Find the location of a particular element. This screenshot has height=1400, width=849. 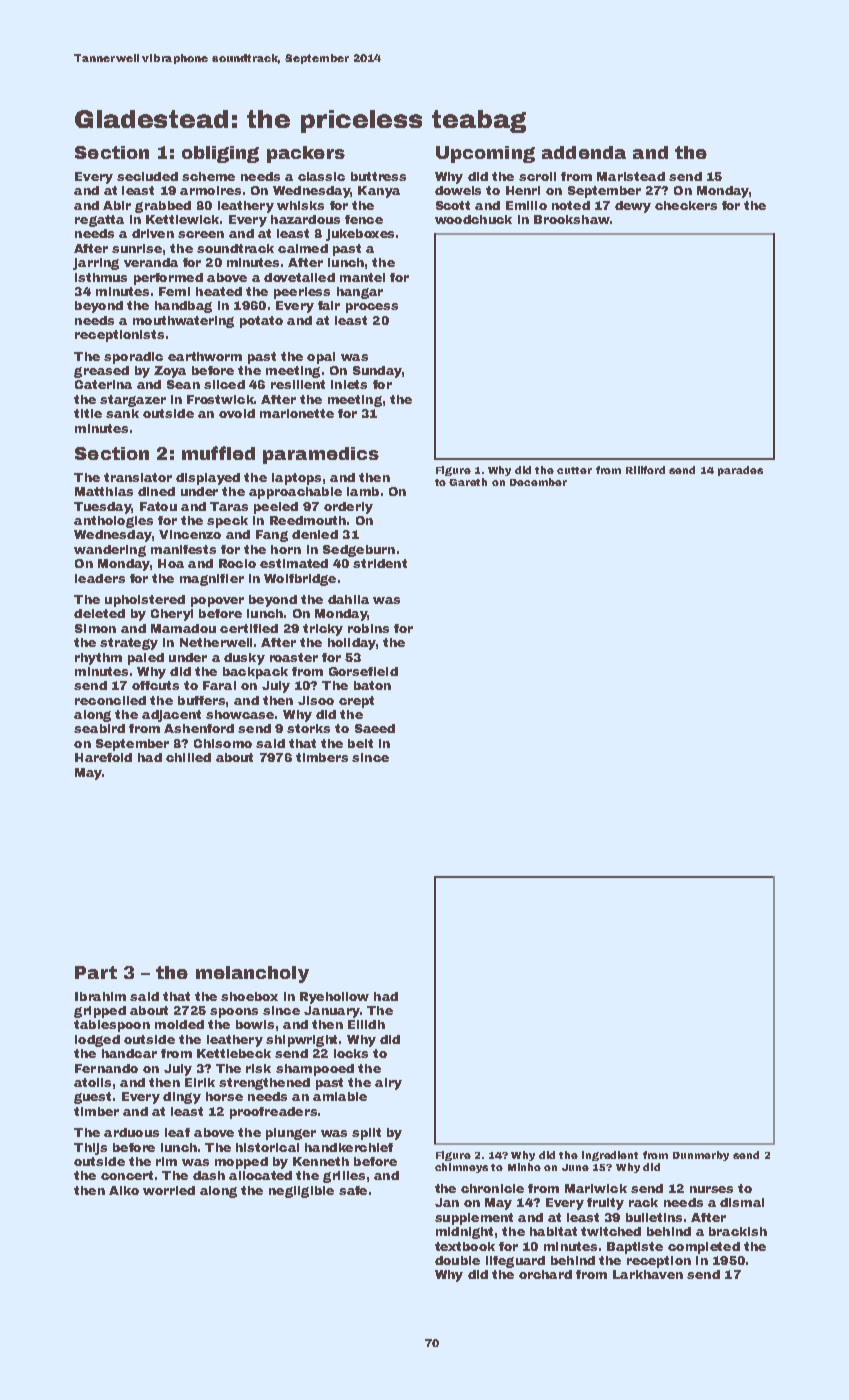

checkers is located at coordinates (686, 205).
